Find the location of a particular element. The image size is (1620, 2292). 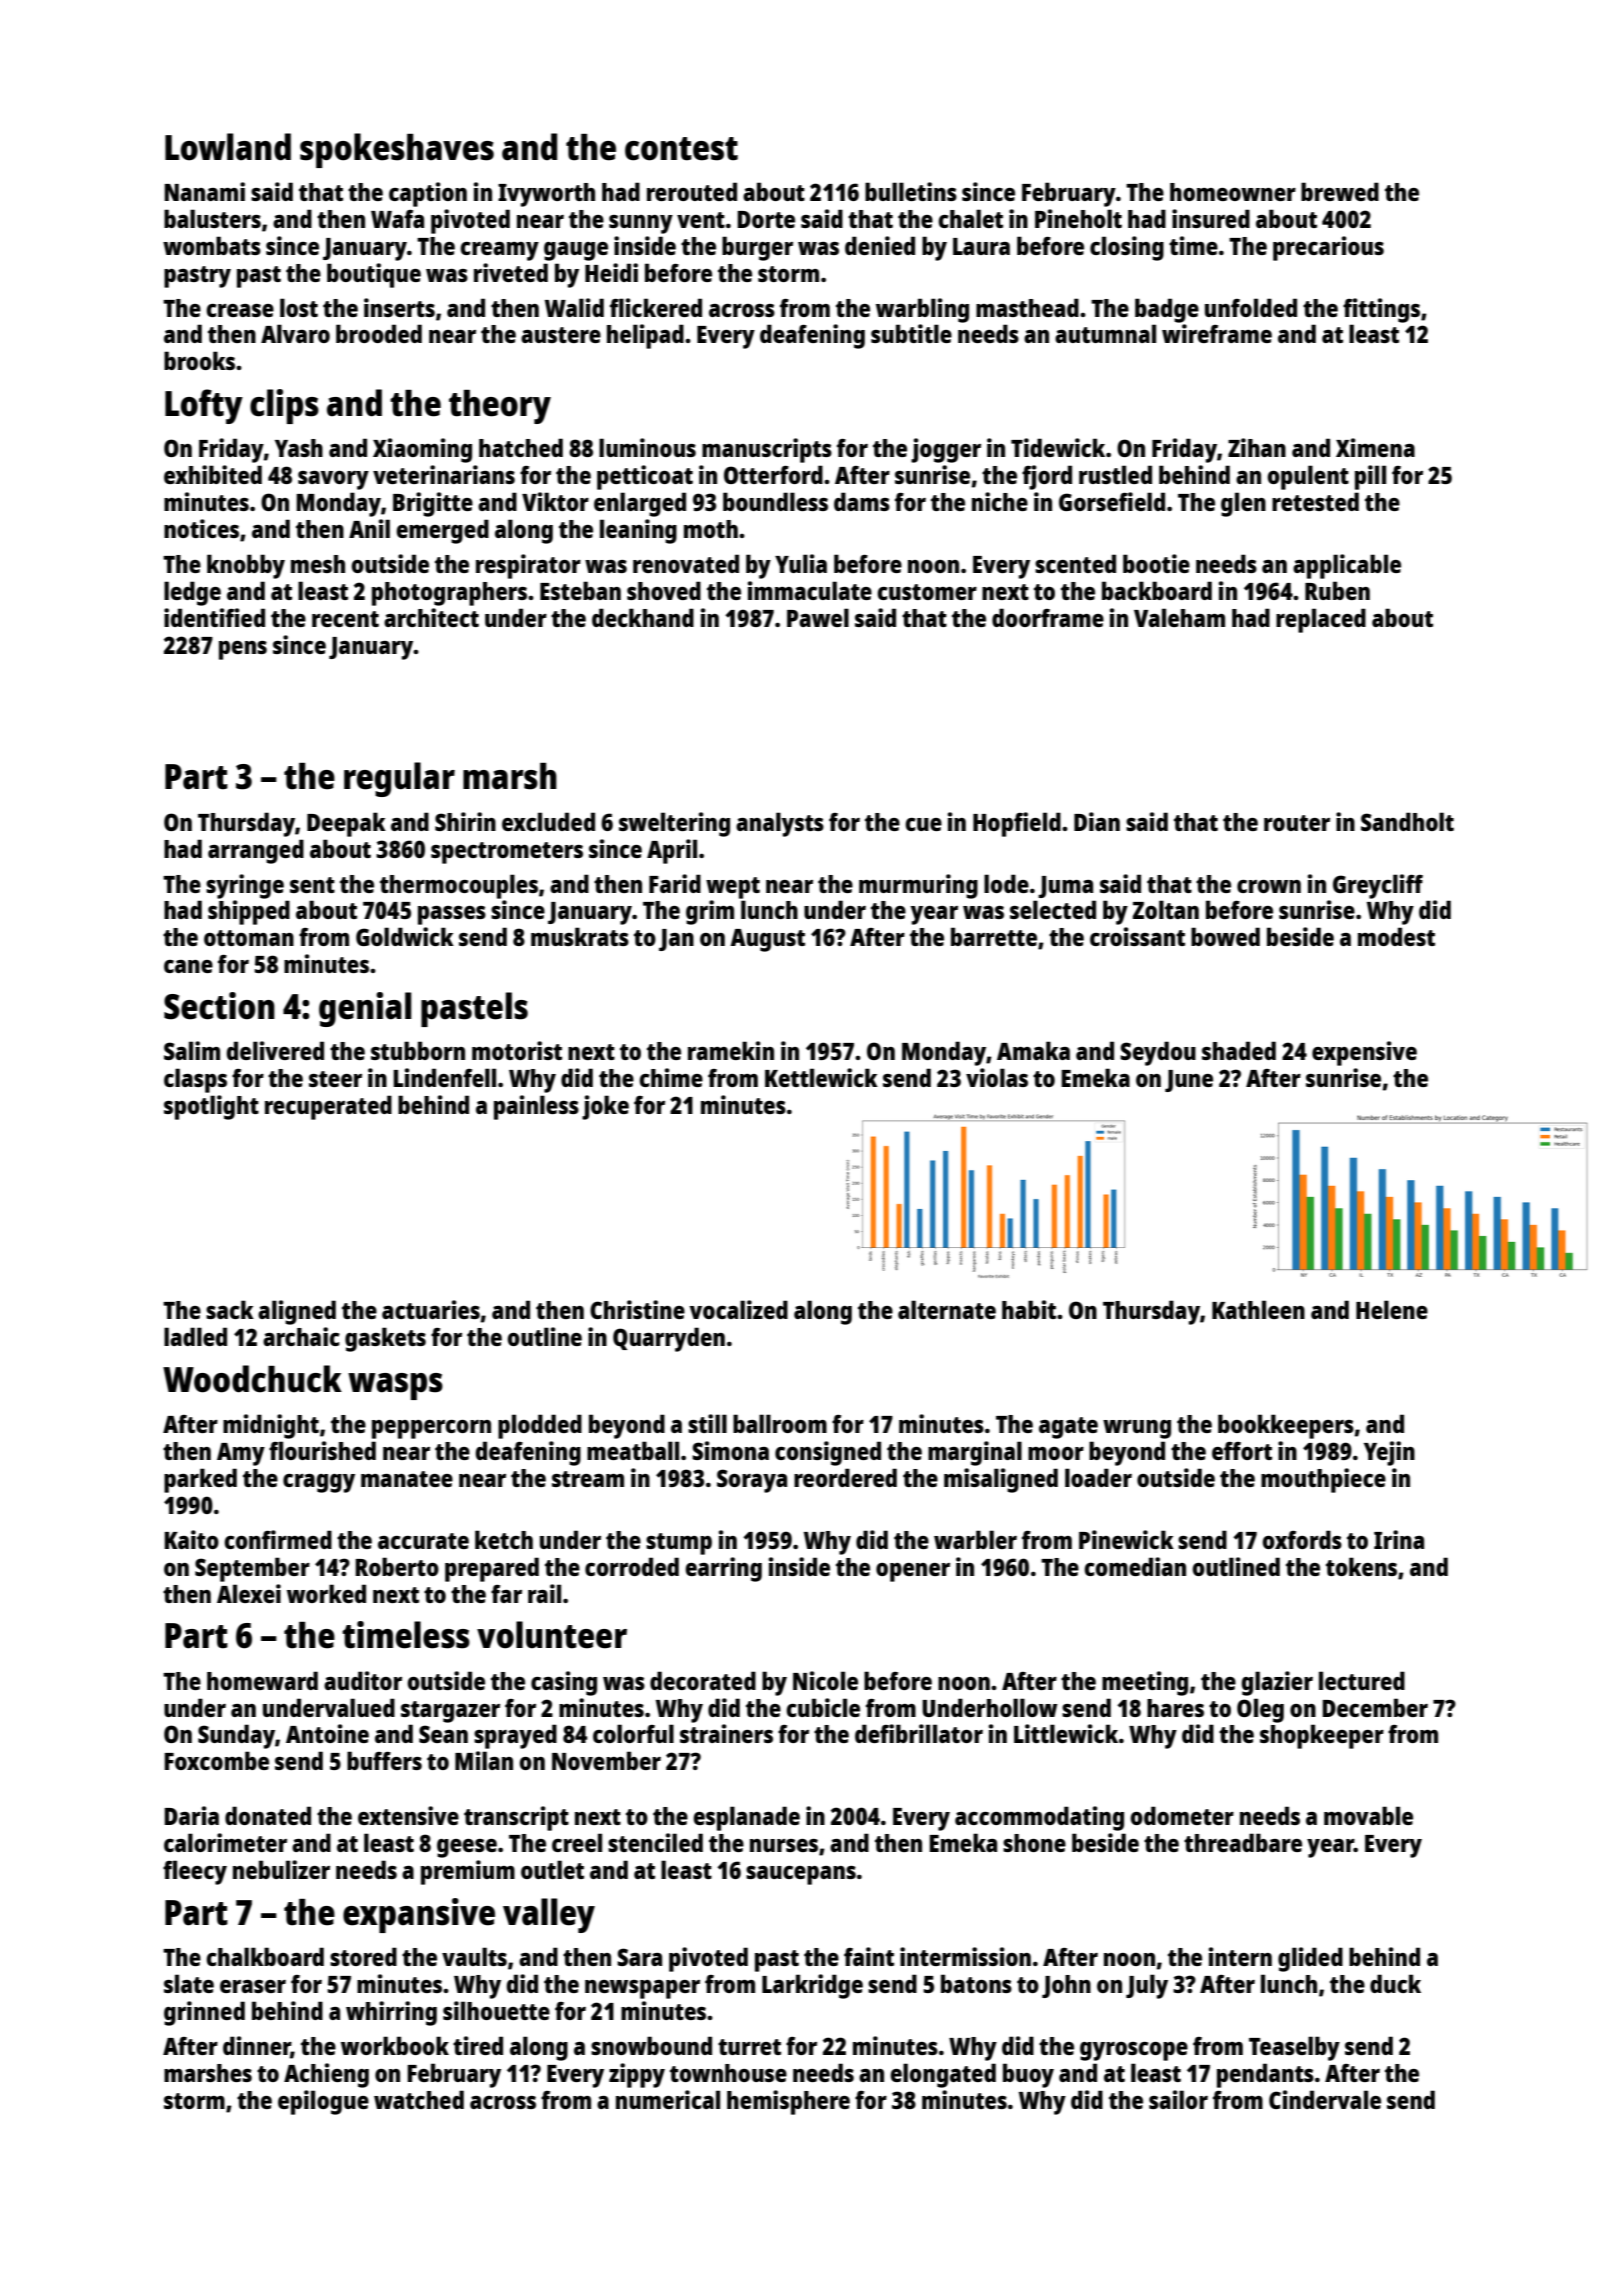

cue is located at coordinates (923, 824).
